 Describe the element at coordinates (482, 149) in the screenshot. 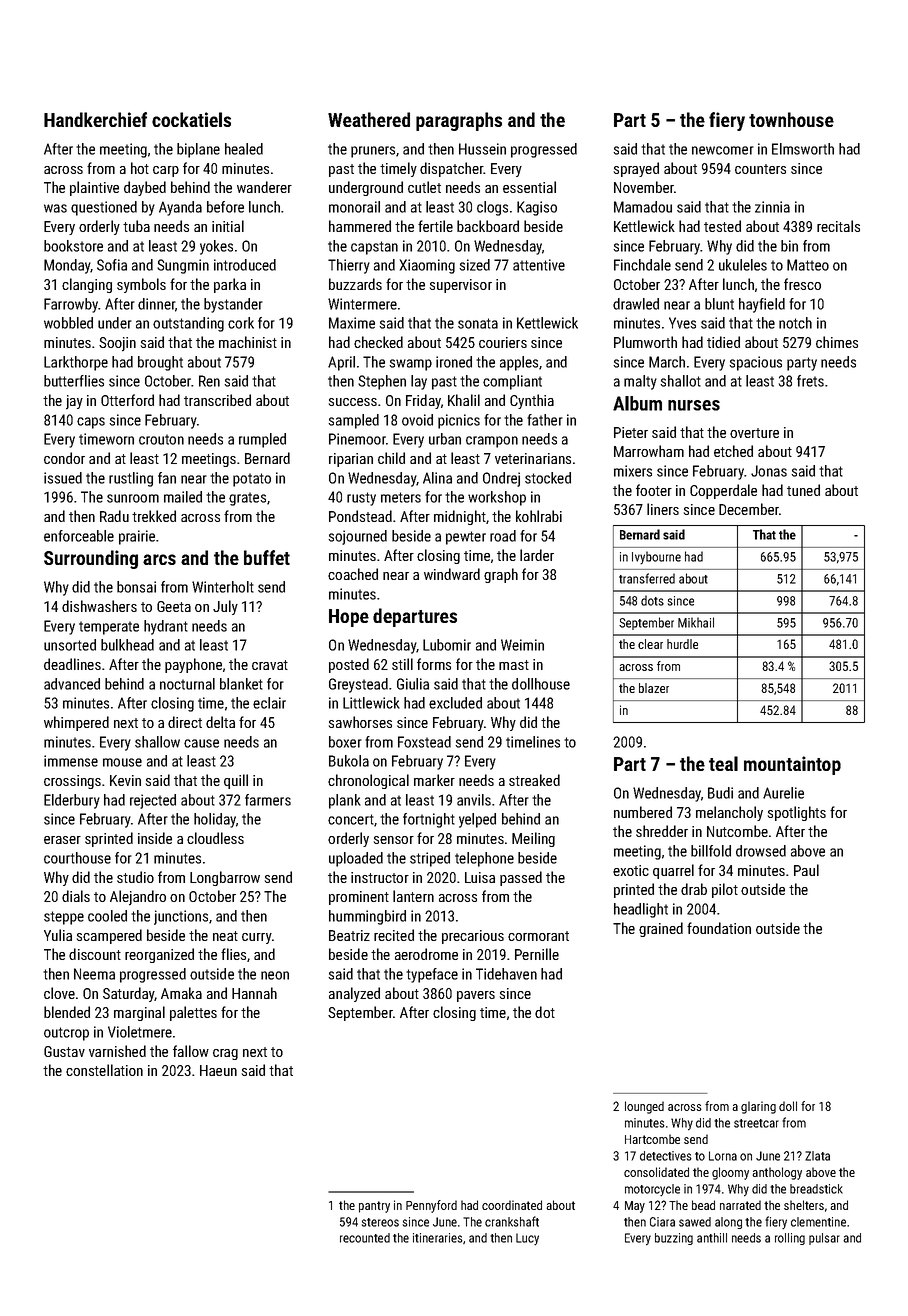

I see `Hussein` at that location.
